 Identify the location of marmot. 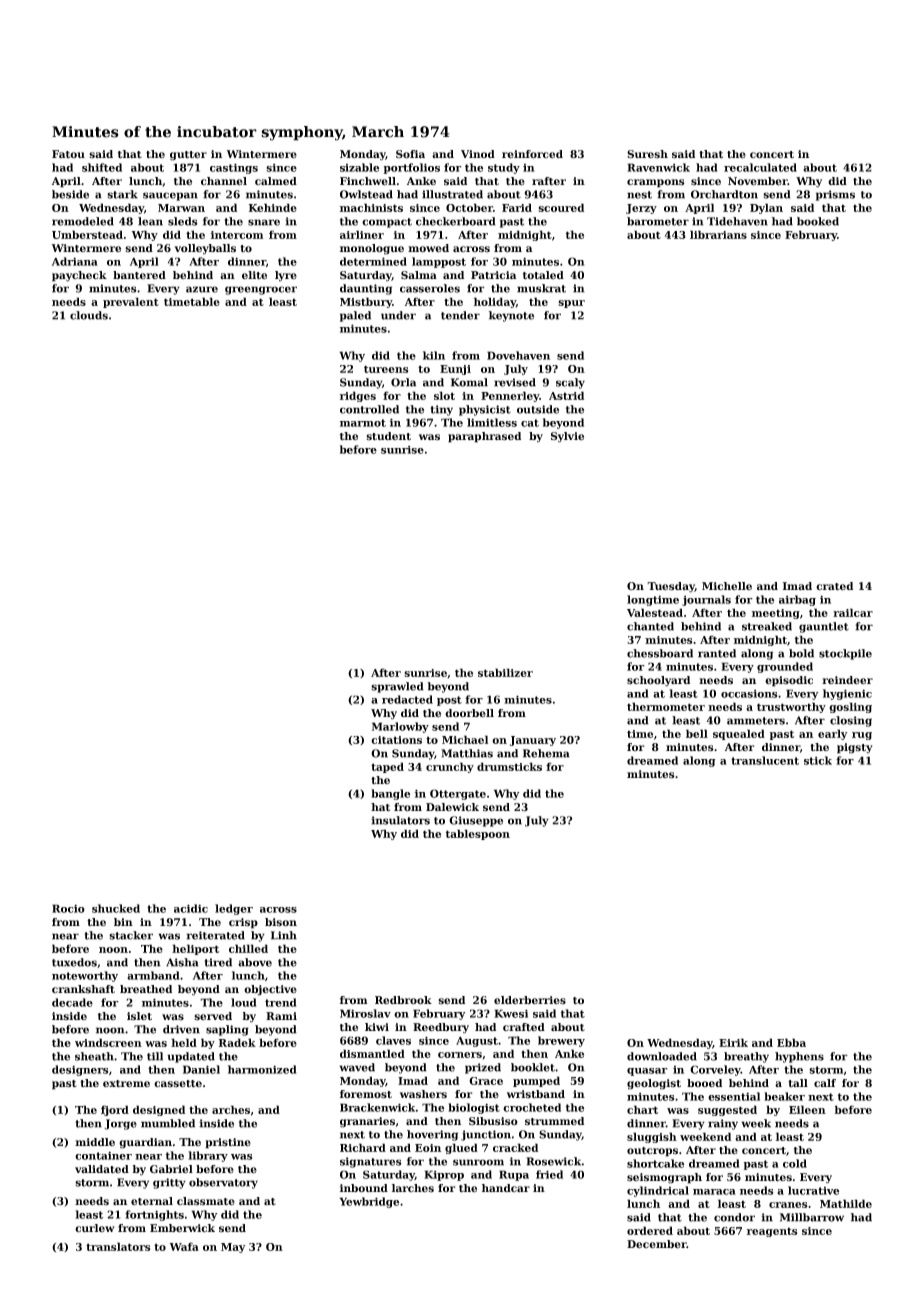
(363, 423).
